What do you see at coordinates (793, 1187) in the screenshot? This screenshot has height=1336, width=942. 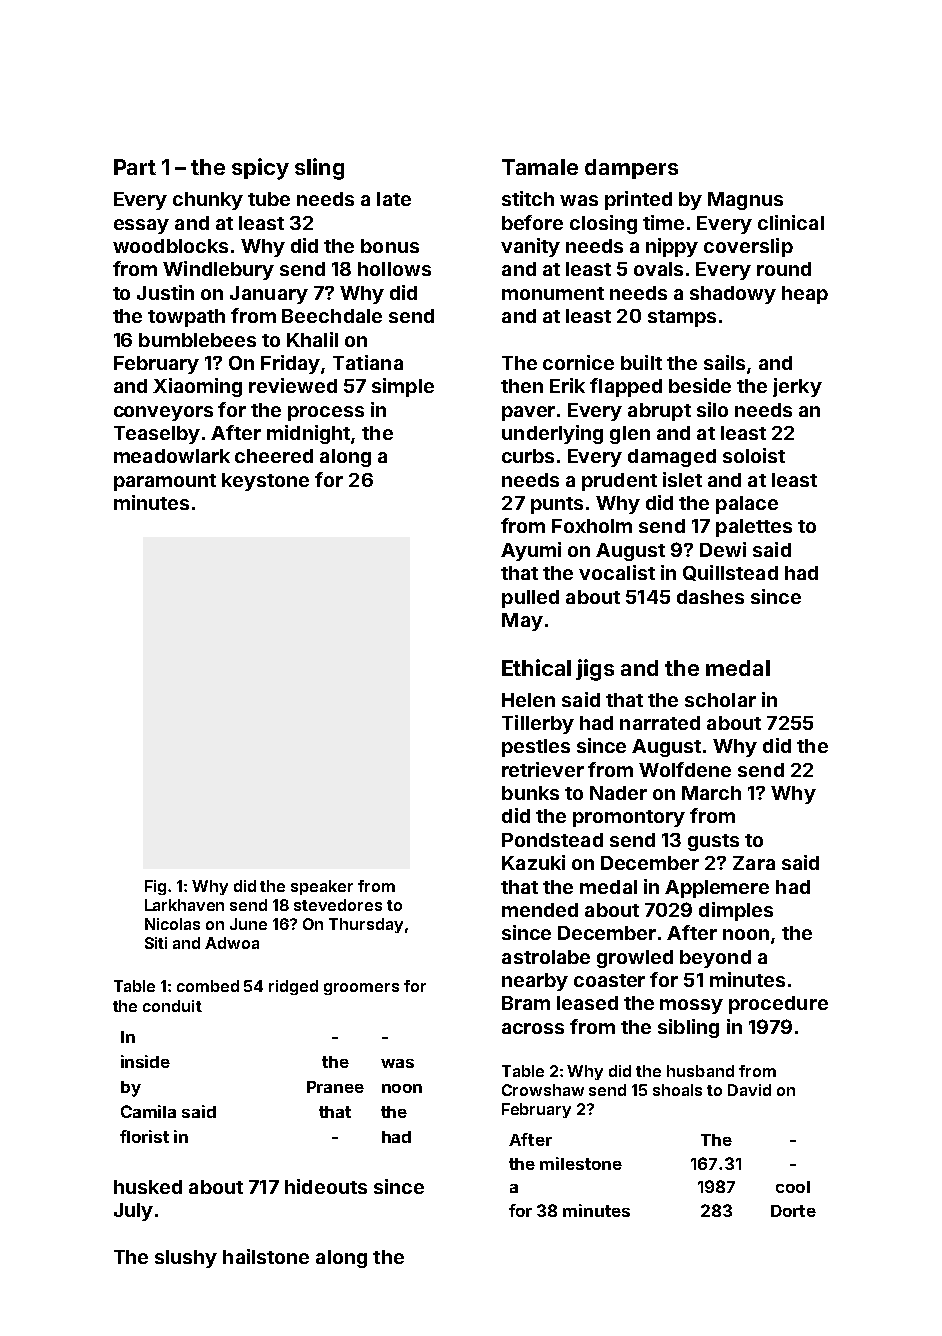 I see `cool` at bounding box center [793, 1187].
